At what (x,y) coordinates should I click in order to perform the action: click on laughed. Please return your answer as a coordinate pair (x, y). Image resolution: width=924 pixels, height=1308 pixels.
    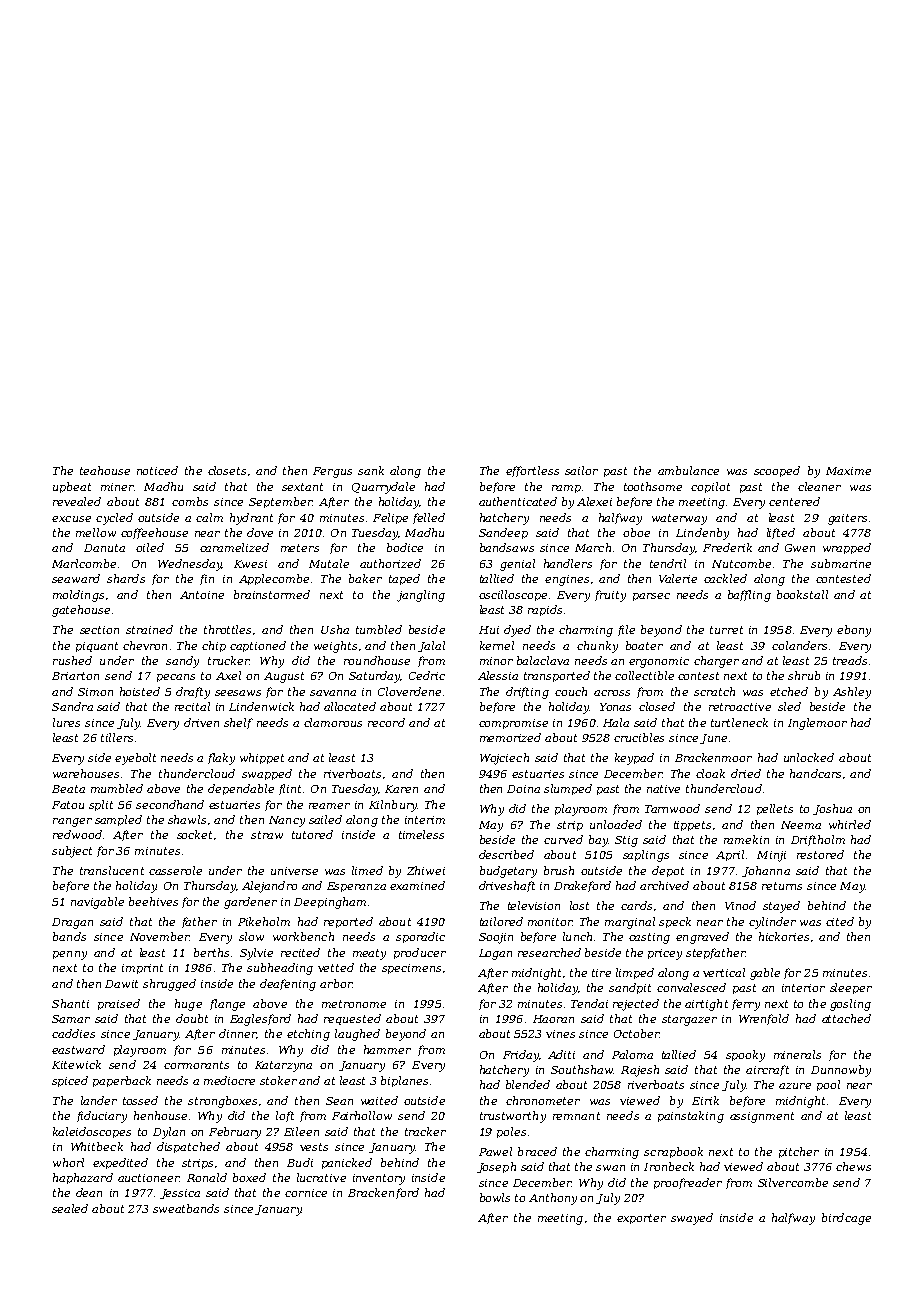
    Looking at the image, I should click on (357, 1035).
